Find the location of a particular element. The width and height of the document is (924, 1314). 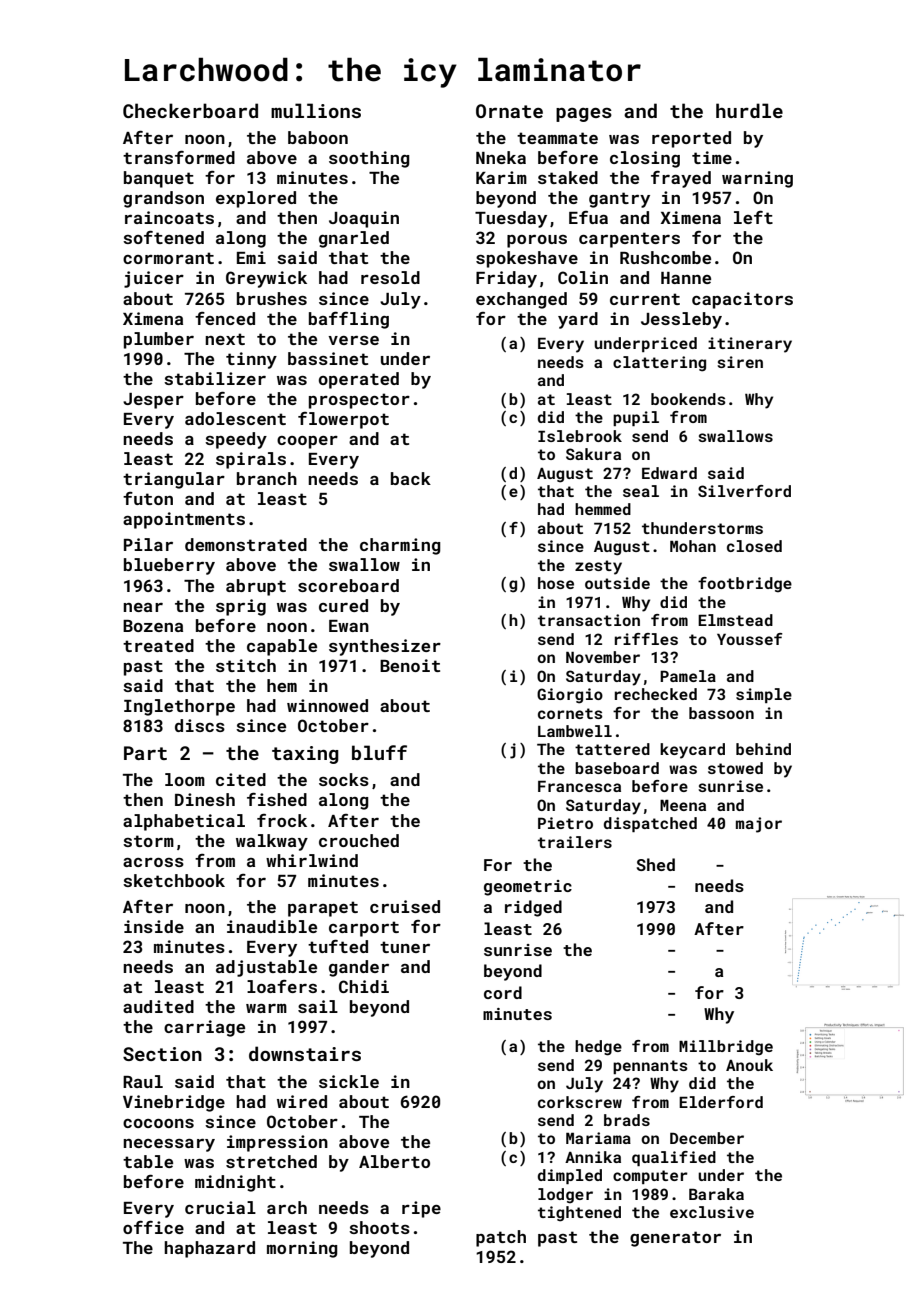

Francesca is located at coordinates (579, 786).
